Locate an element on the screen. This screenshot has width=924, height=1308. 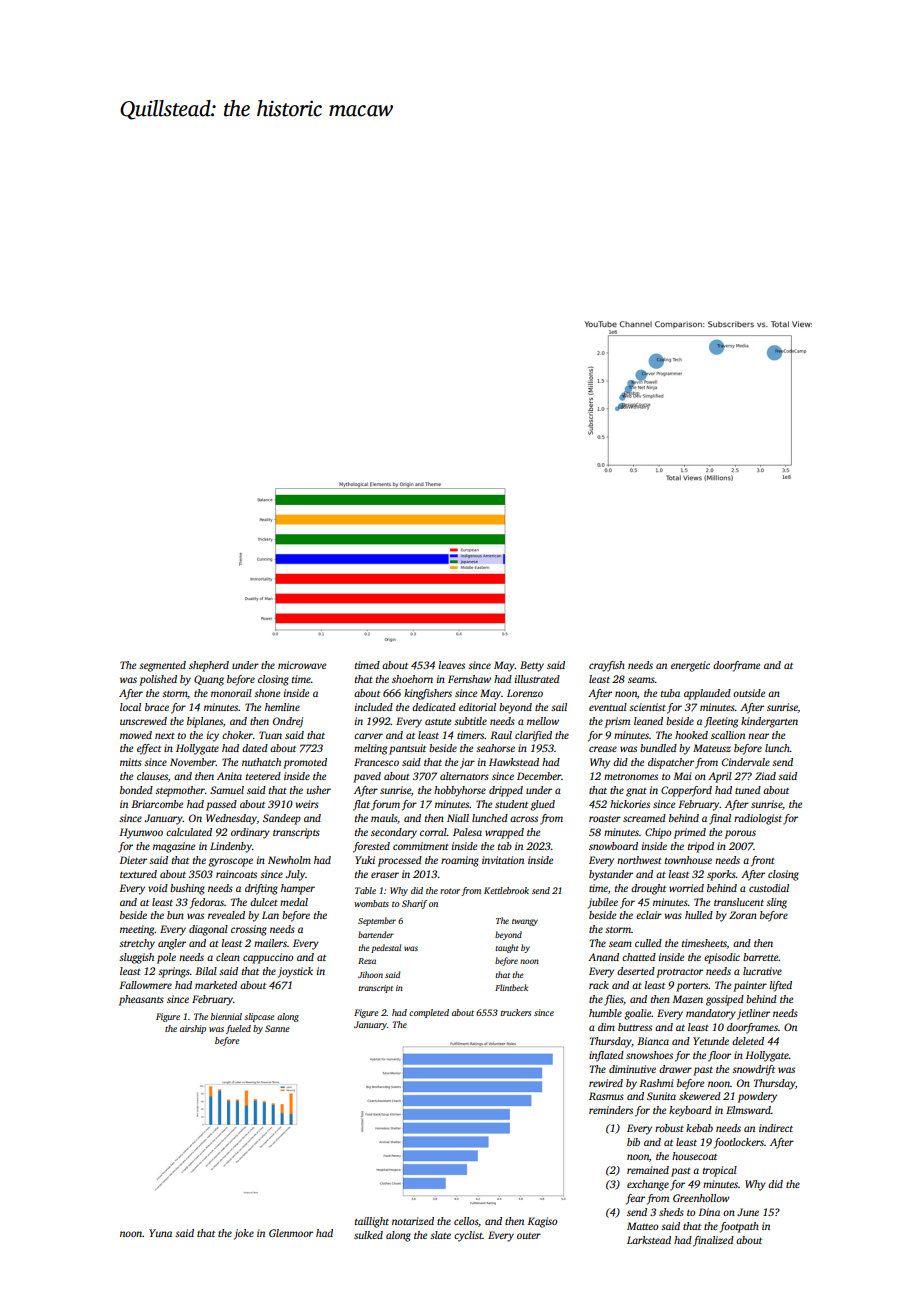
slate is located at coordinates (440, 1235).
